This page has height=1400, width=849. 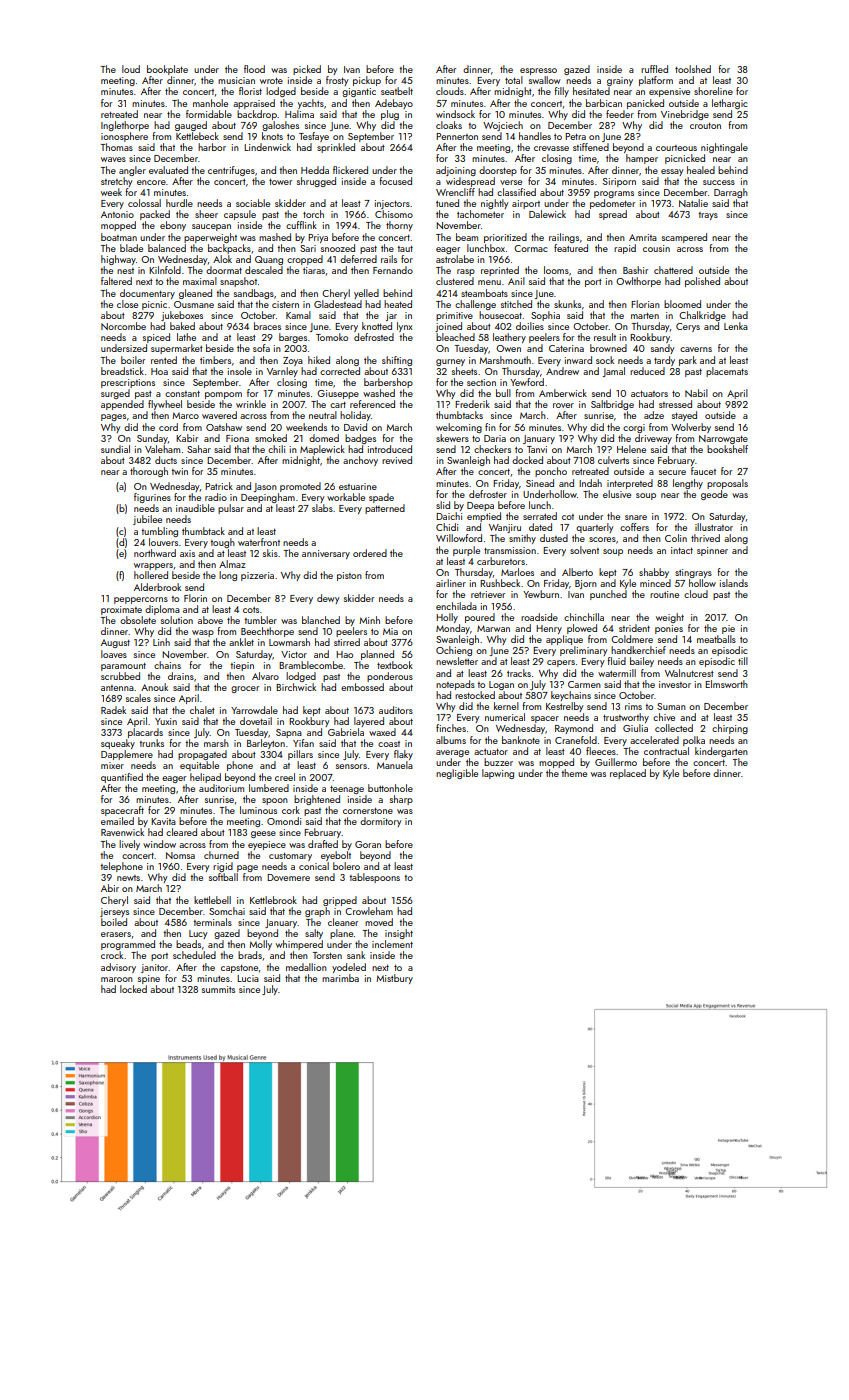 What do you see at coordinates (141, 600) in the page?
I see `peppercorns` at bounding box center [141, 600].
